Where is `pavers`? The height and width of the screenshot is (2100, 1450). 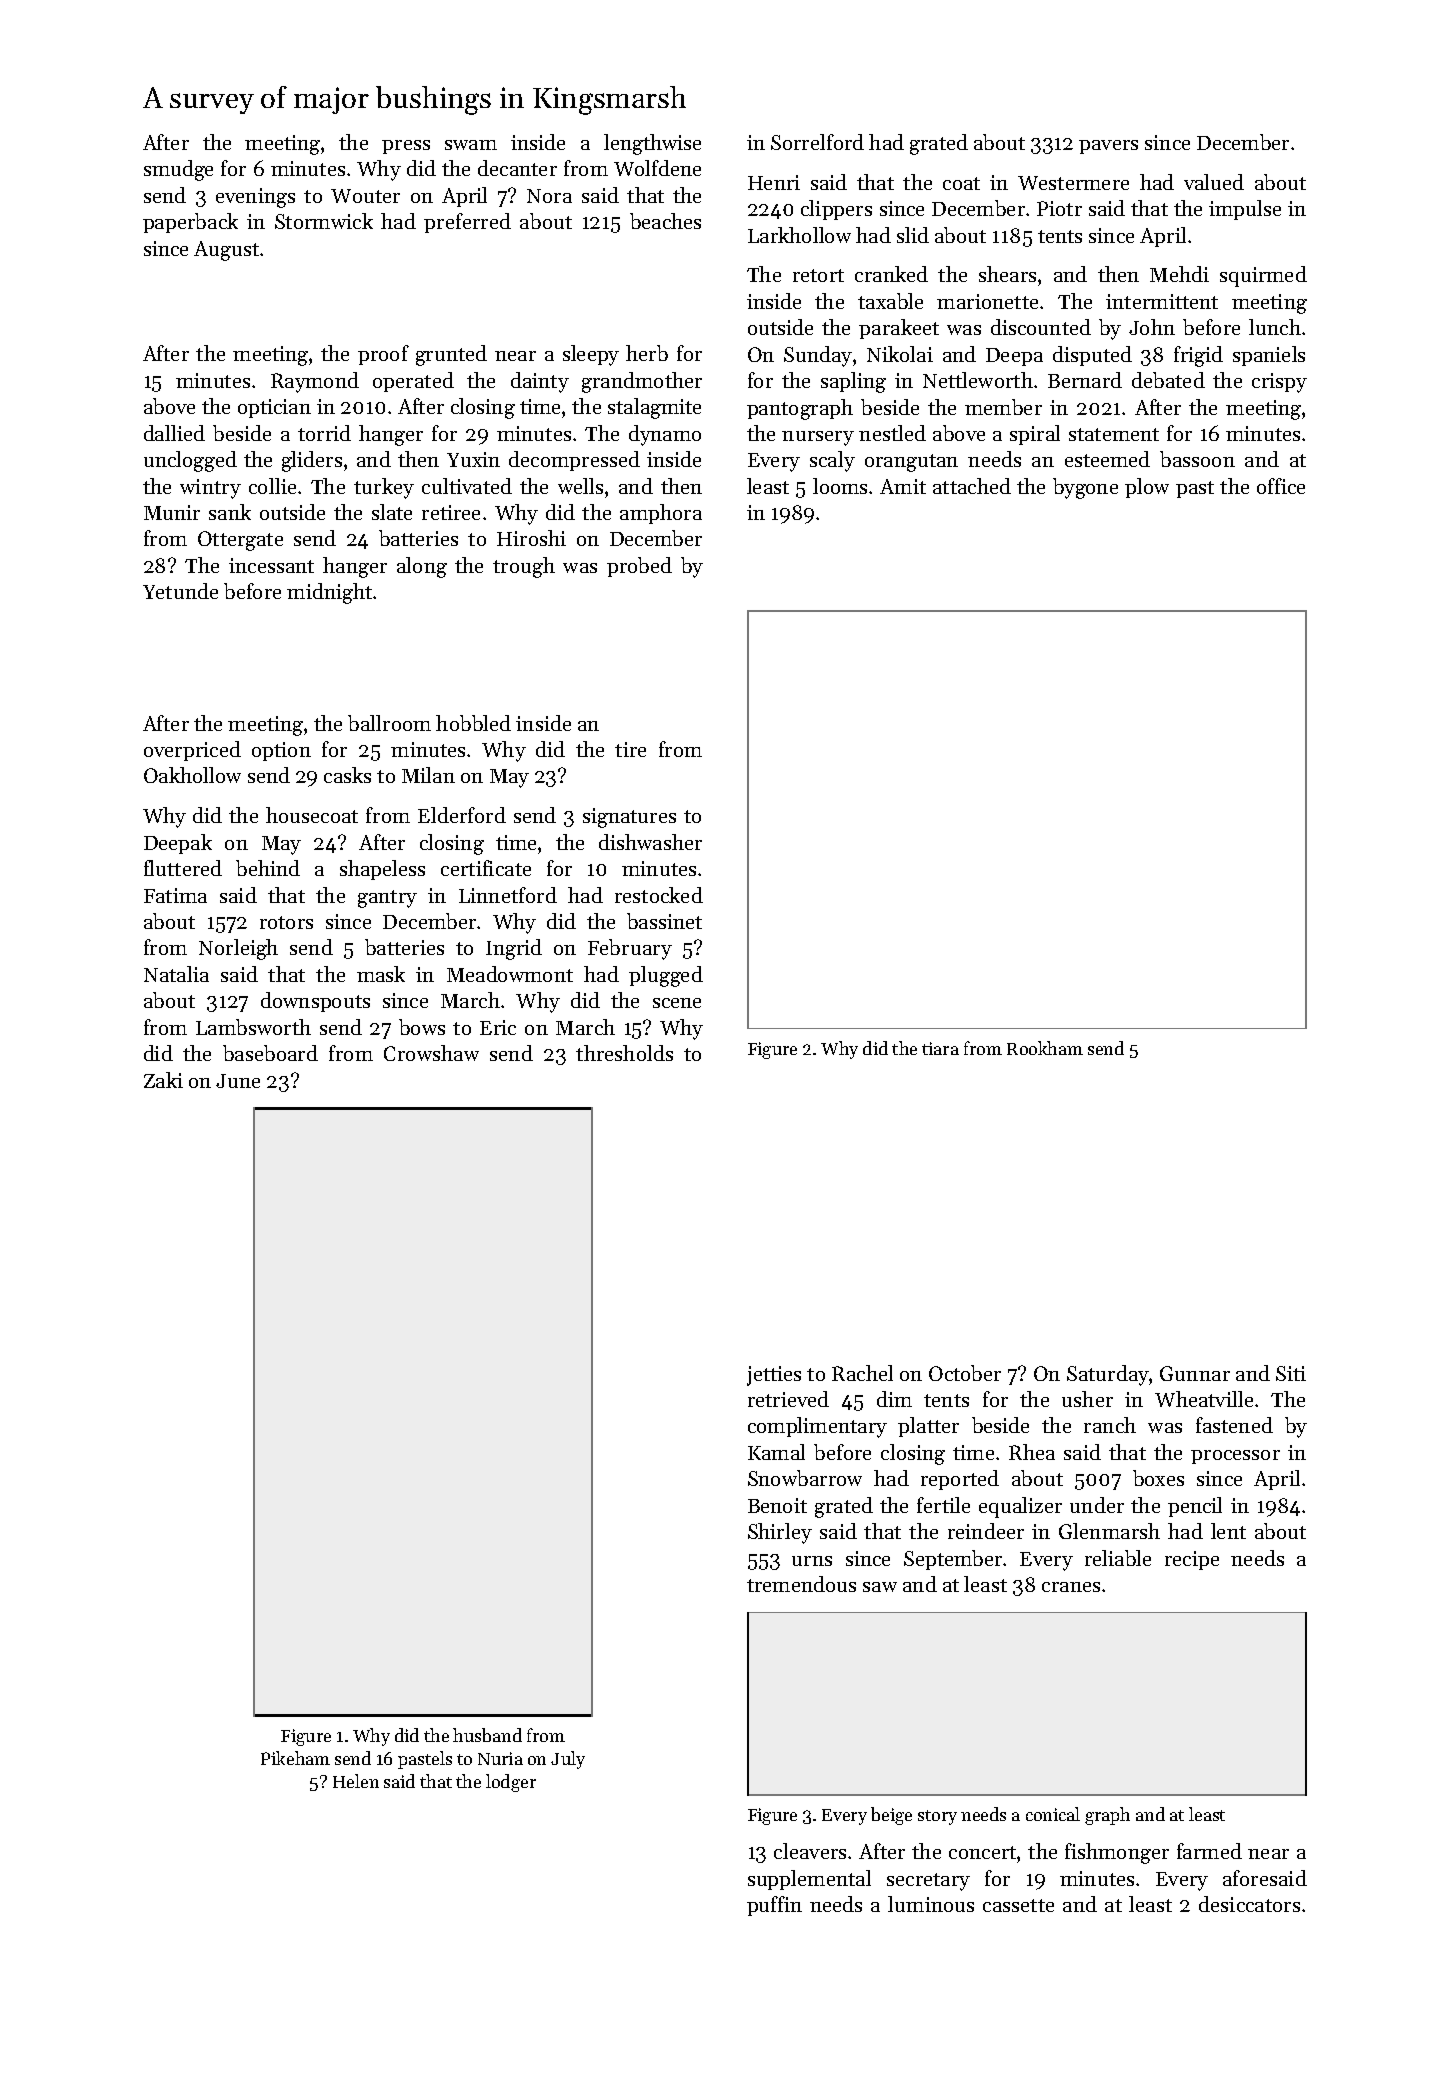 pavers is located at coordinates (1108, 147).
